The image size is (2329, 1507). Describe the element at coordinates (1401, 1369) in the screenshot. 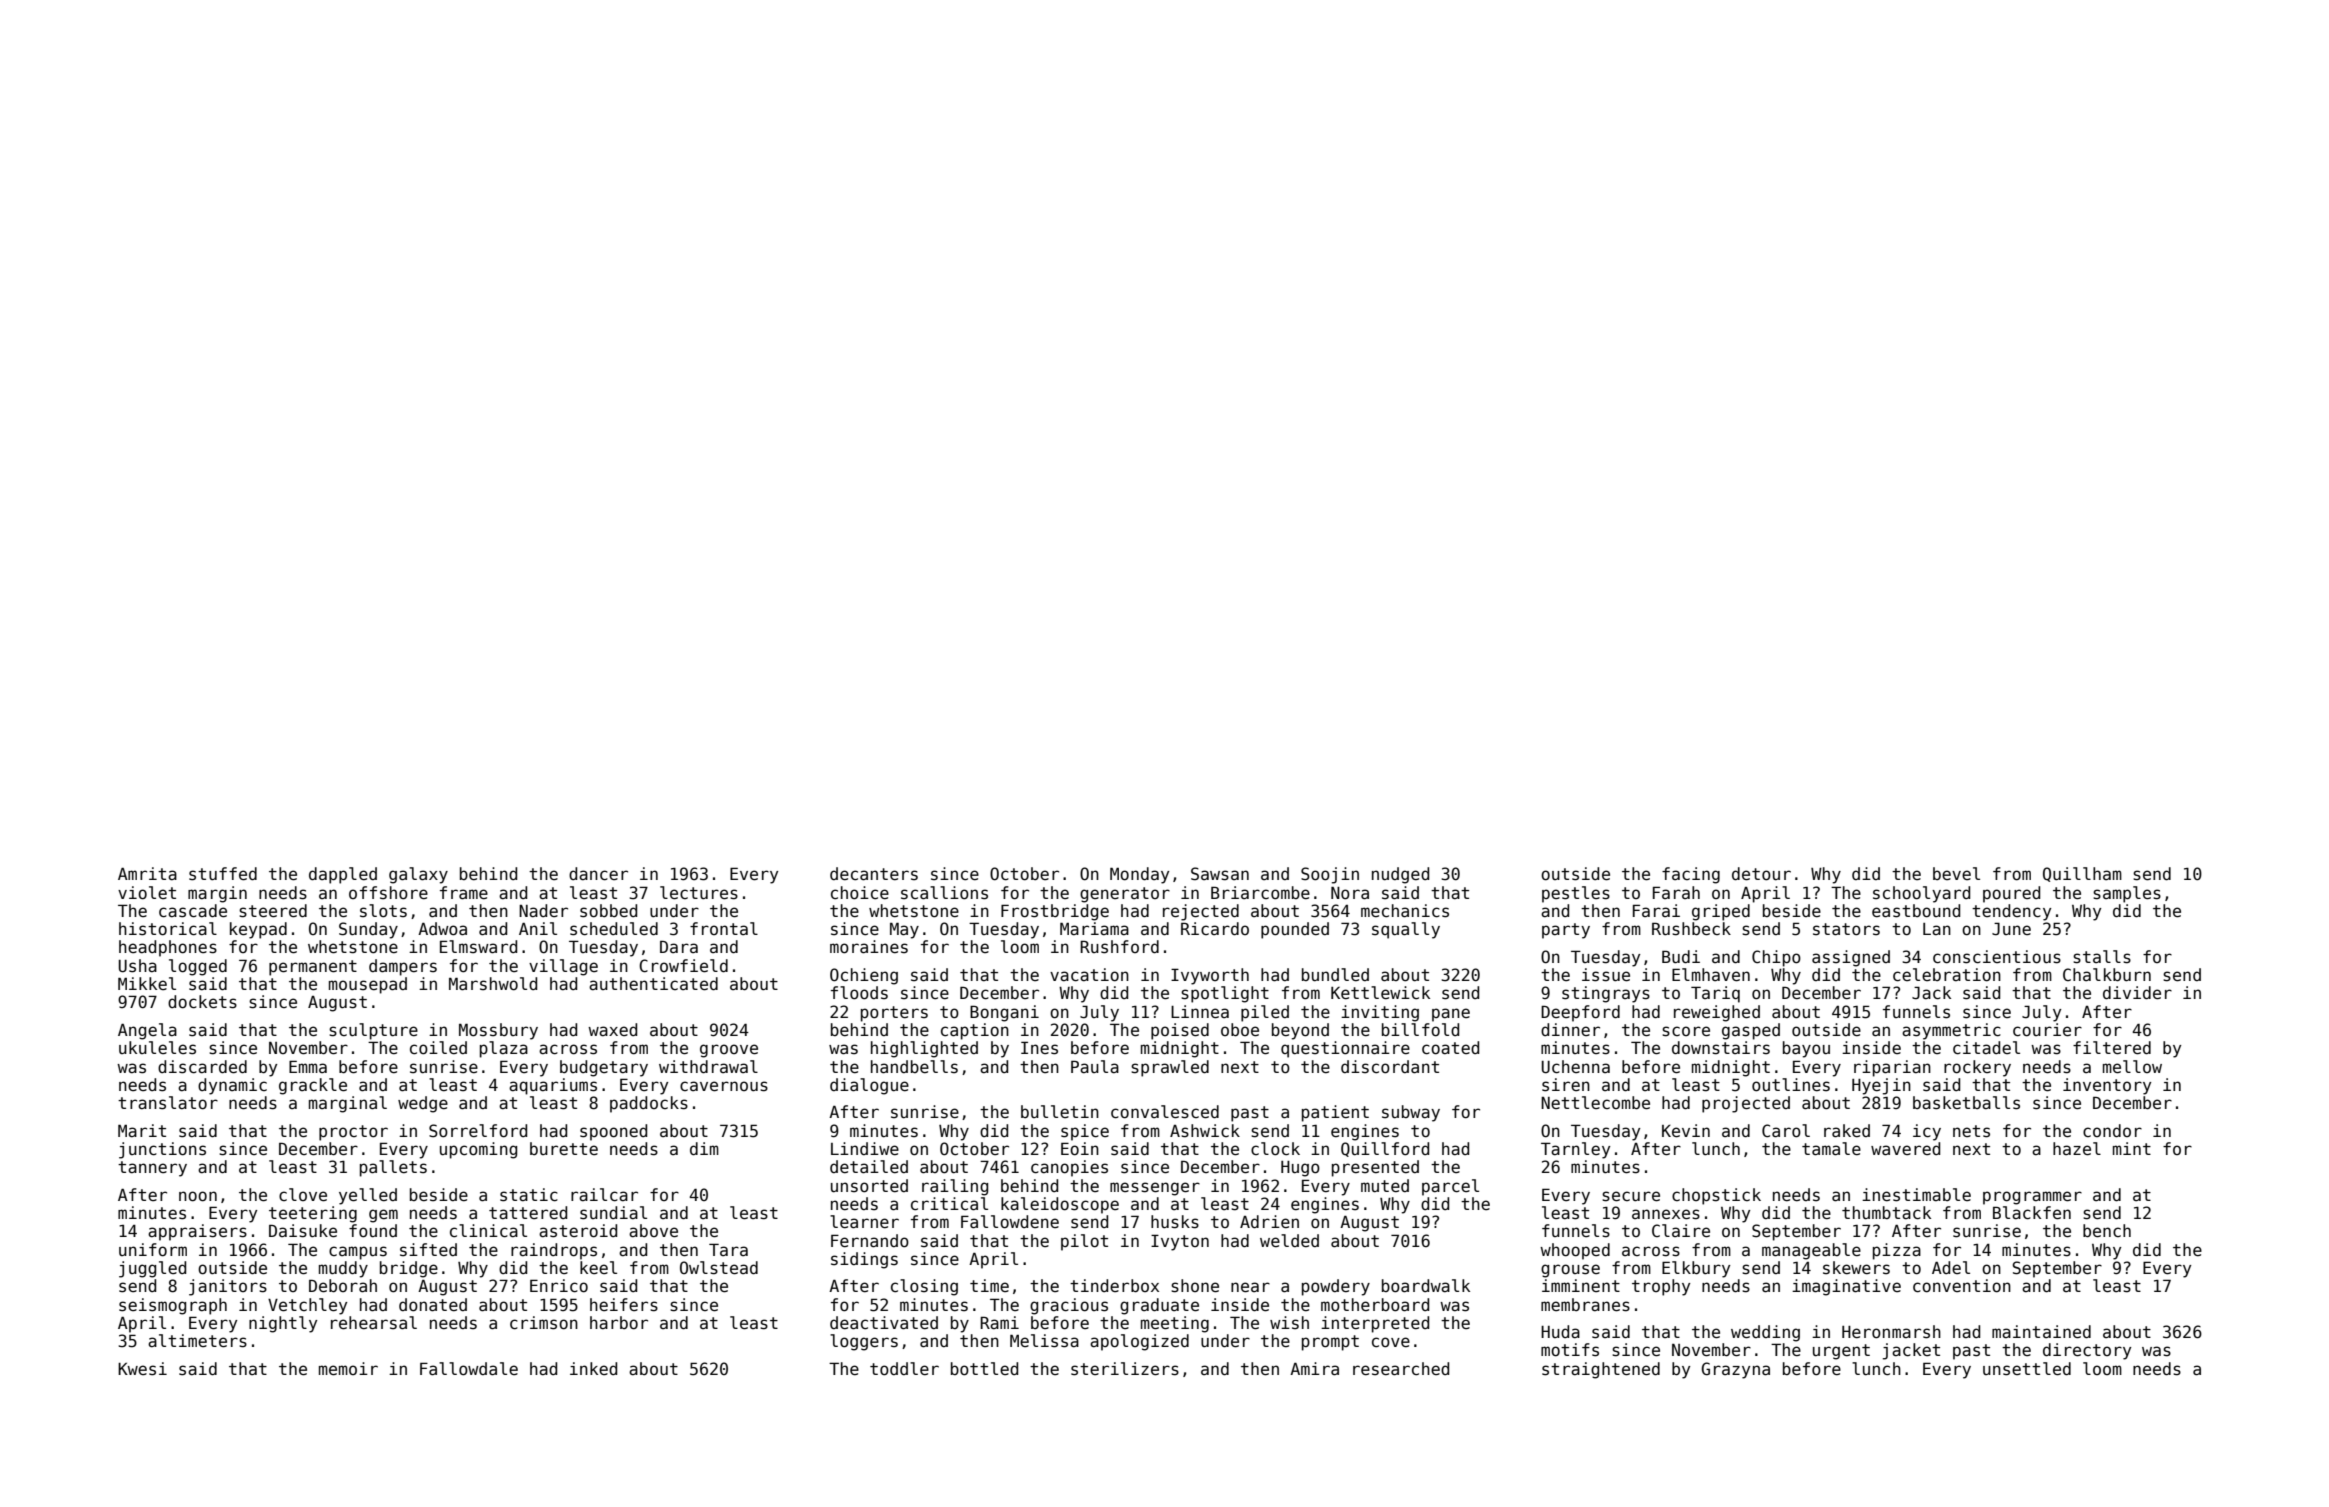

I see `researched` at that location.
